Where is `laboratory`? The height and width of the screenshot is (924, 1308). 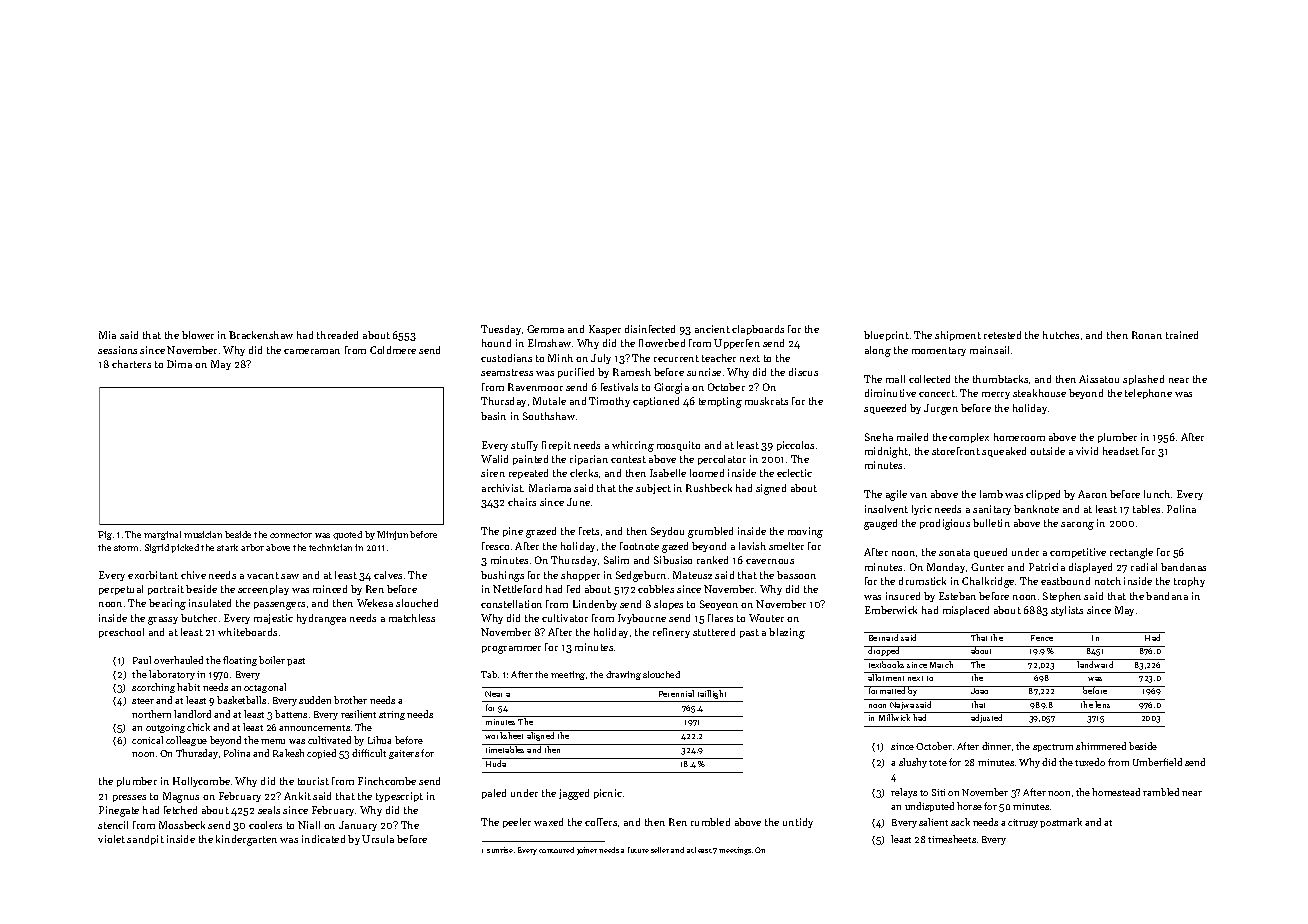
laboratory is located at coordinates (172, 675).
